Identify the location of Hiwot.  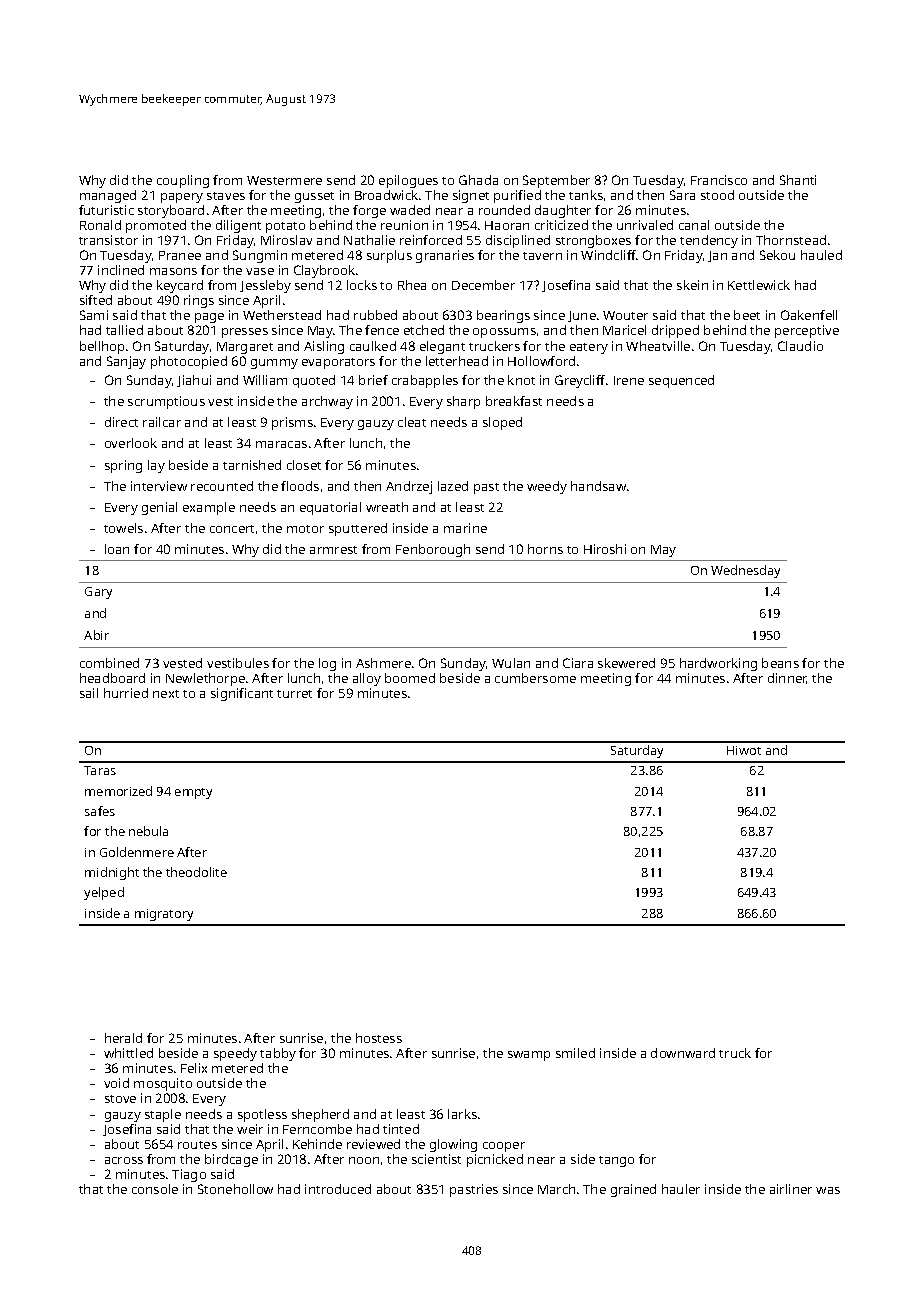
(744, 750).
